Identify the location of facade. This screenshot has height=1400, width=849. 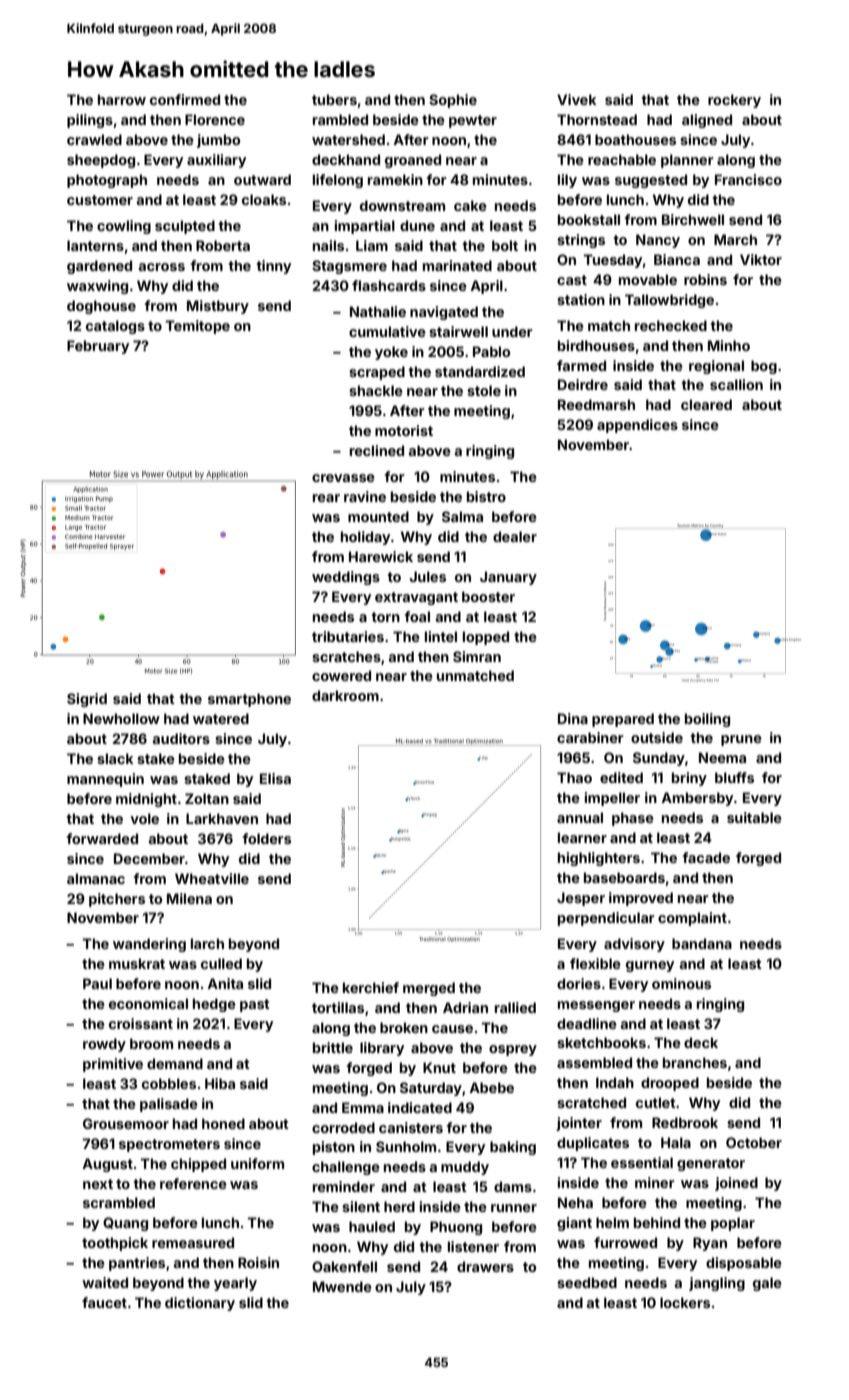
(706, 857).
